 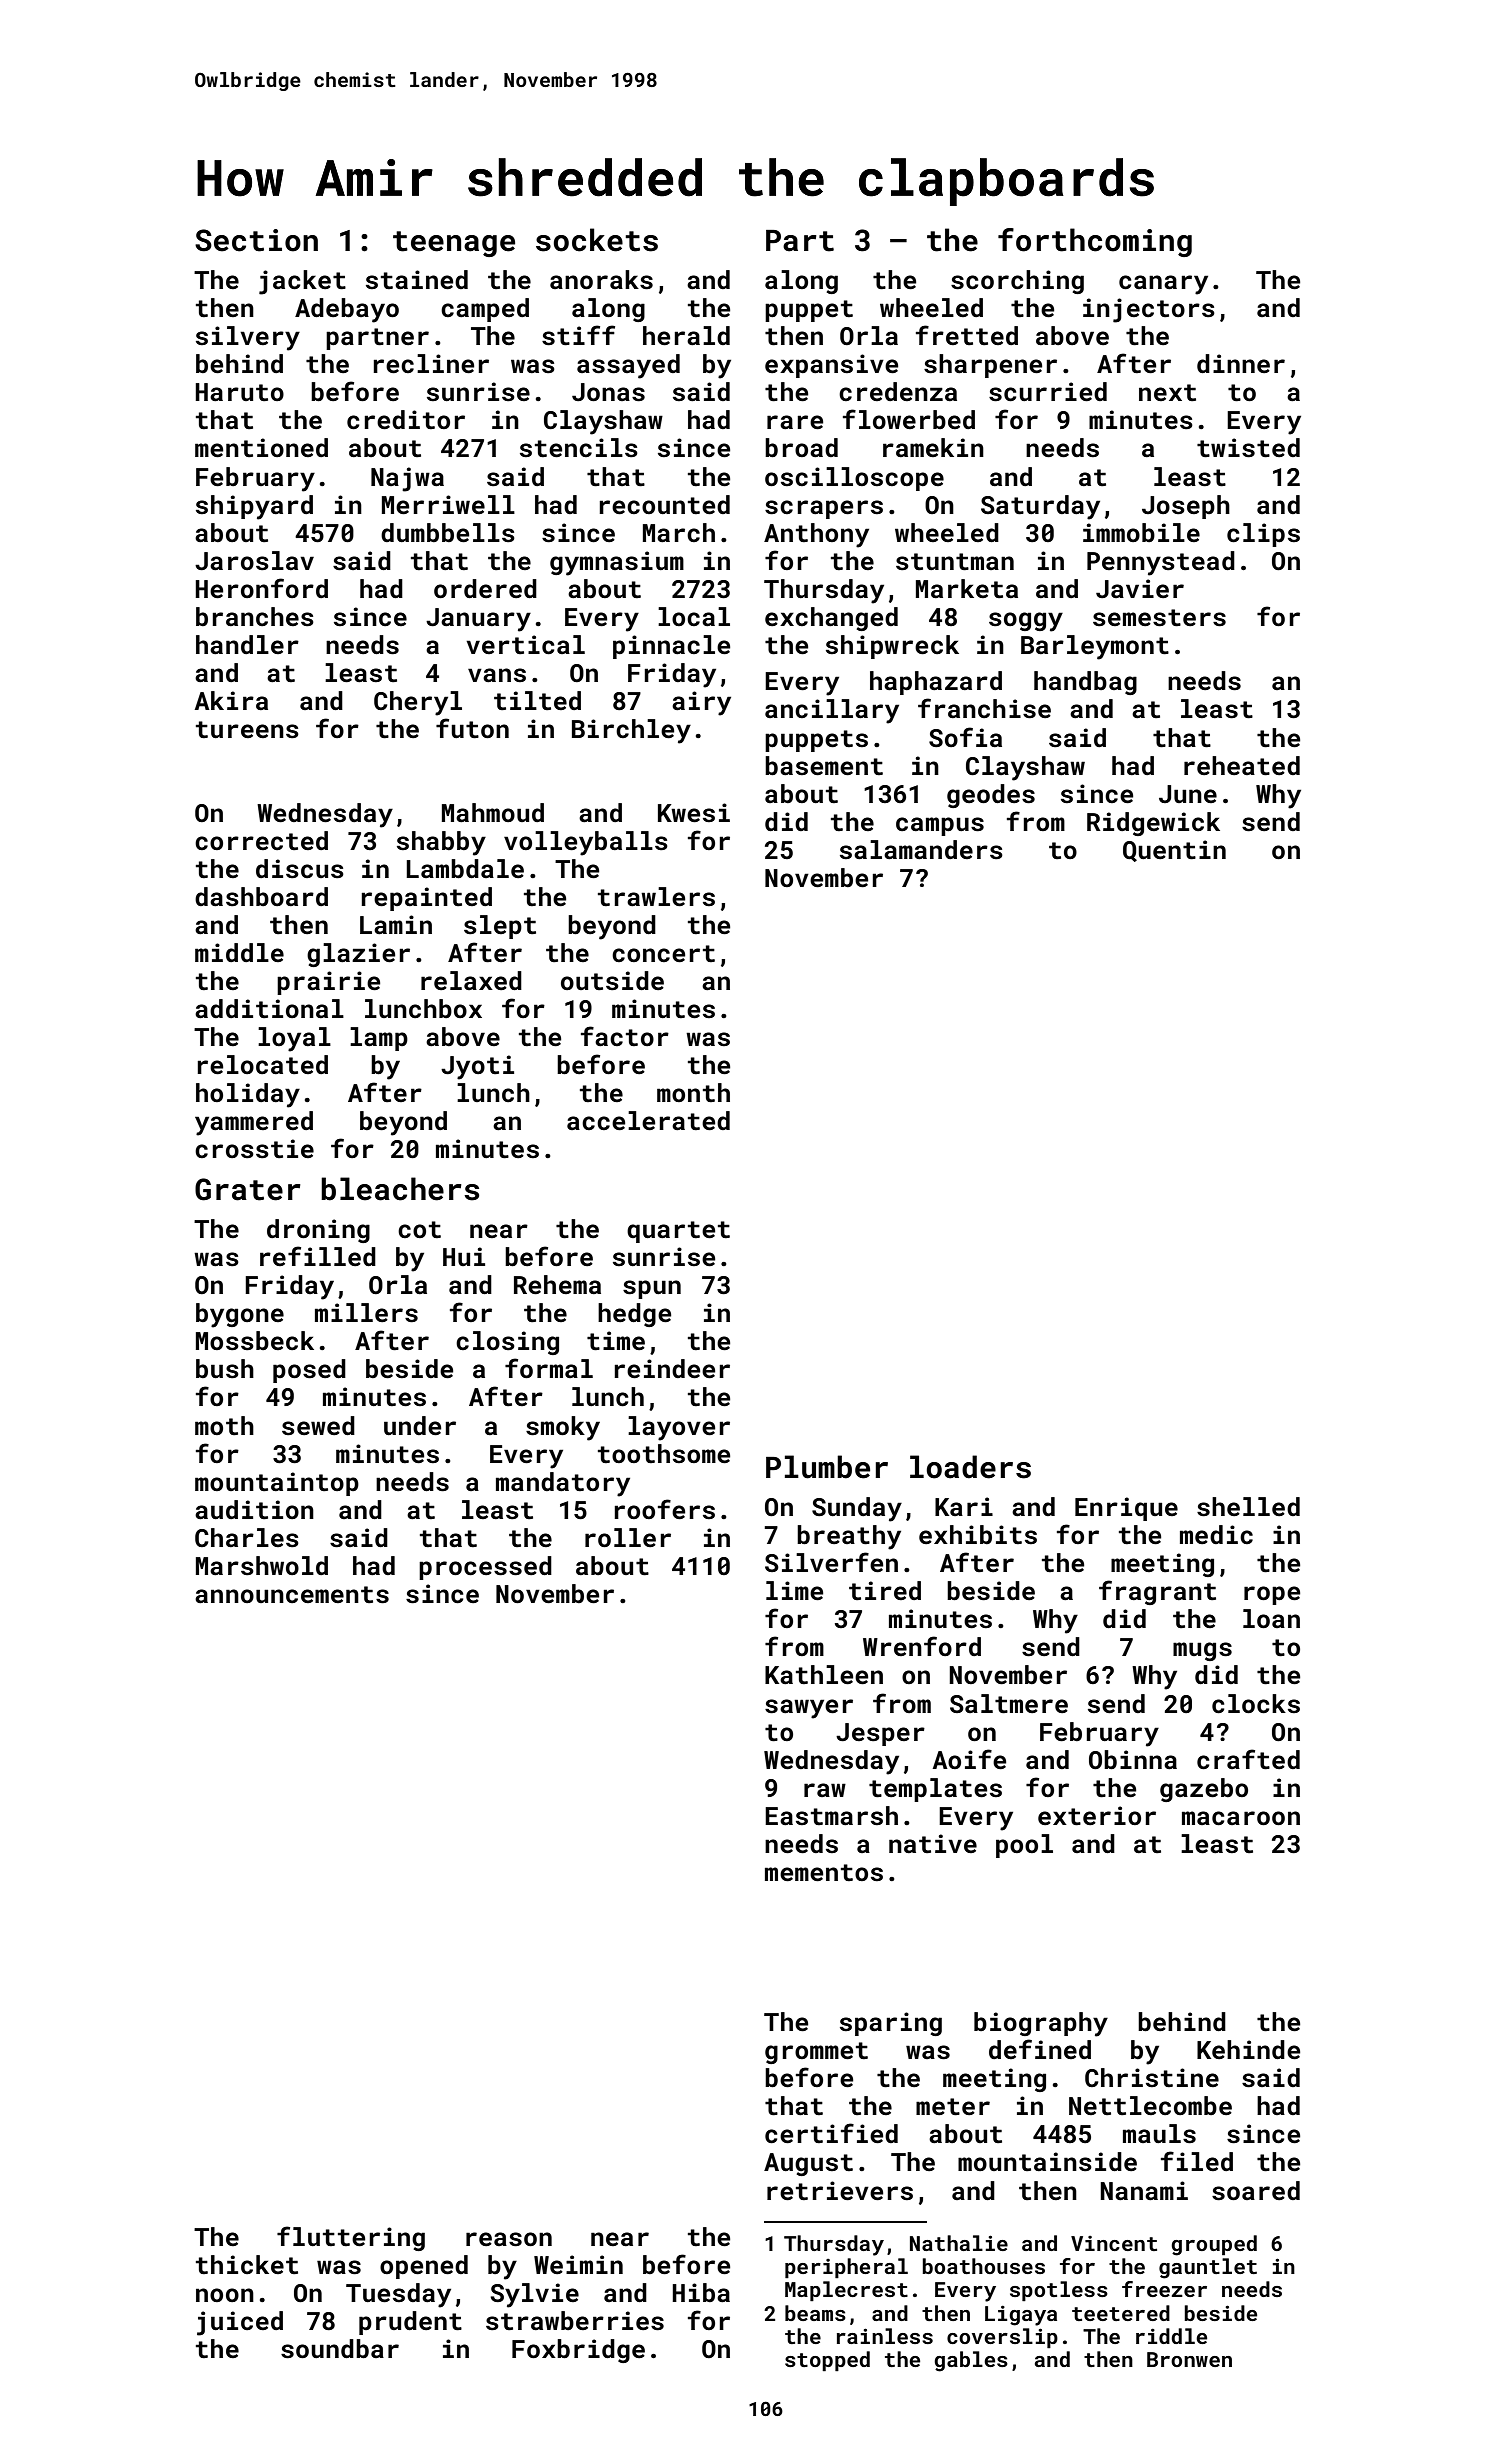 What do you see at coordinates (1263, 535) in the screenshot?
I see `clips` at bounding box center [1263, 535].
